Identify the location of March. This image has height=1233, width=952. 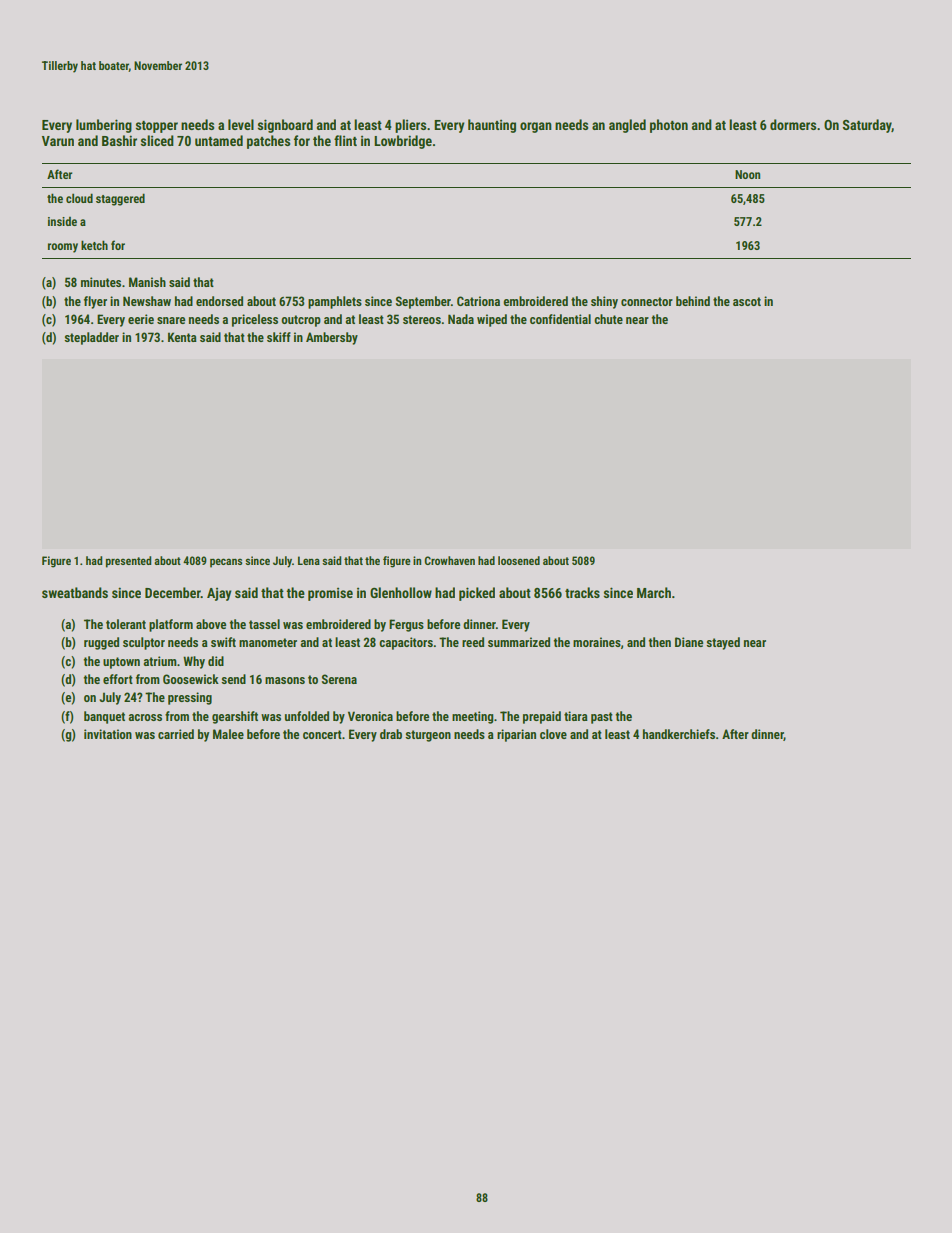
(654, 592).
